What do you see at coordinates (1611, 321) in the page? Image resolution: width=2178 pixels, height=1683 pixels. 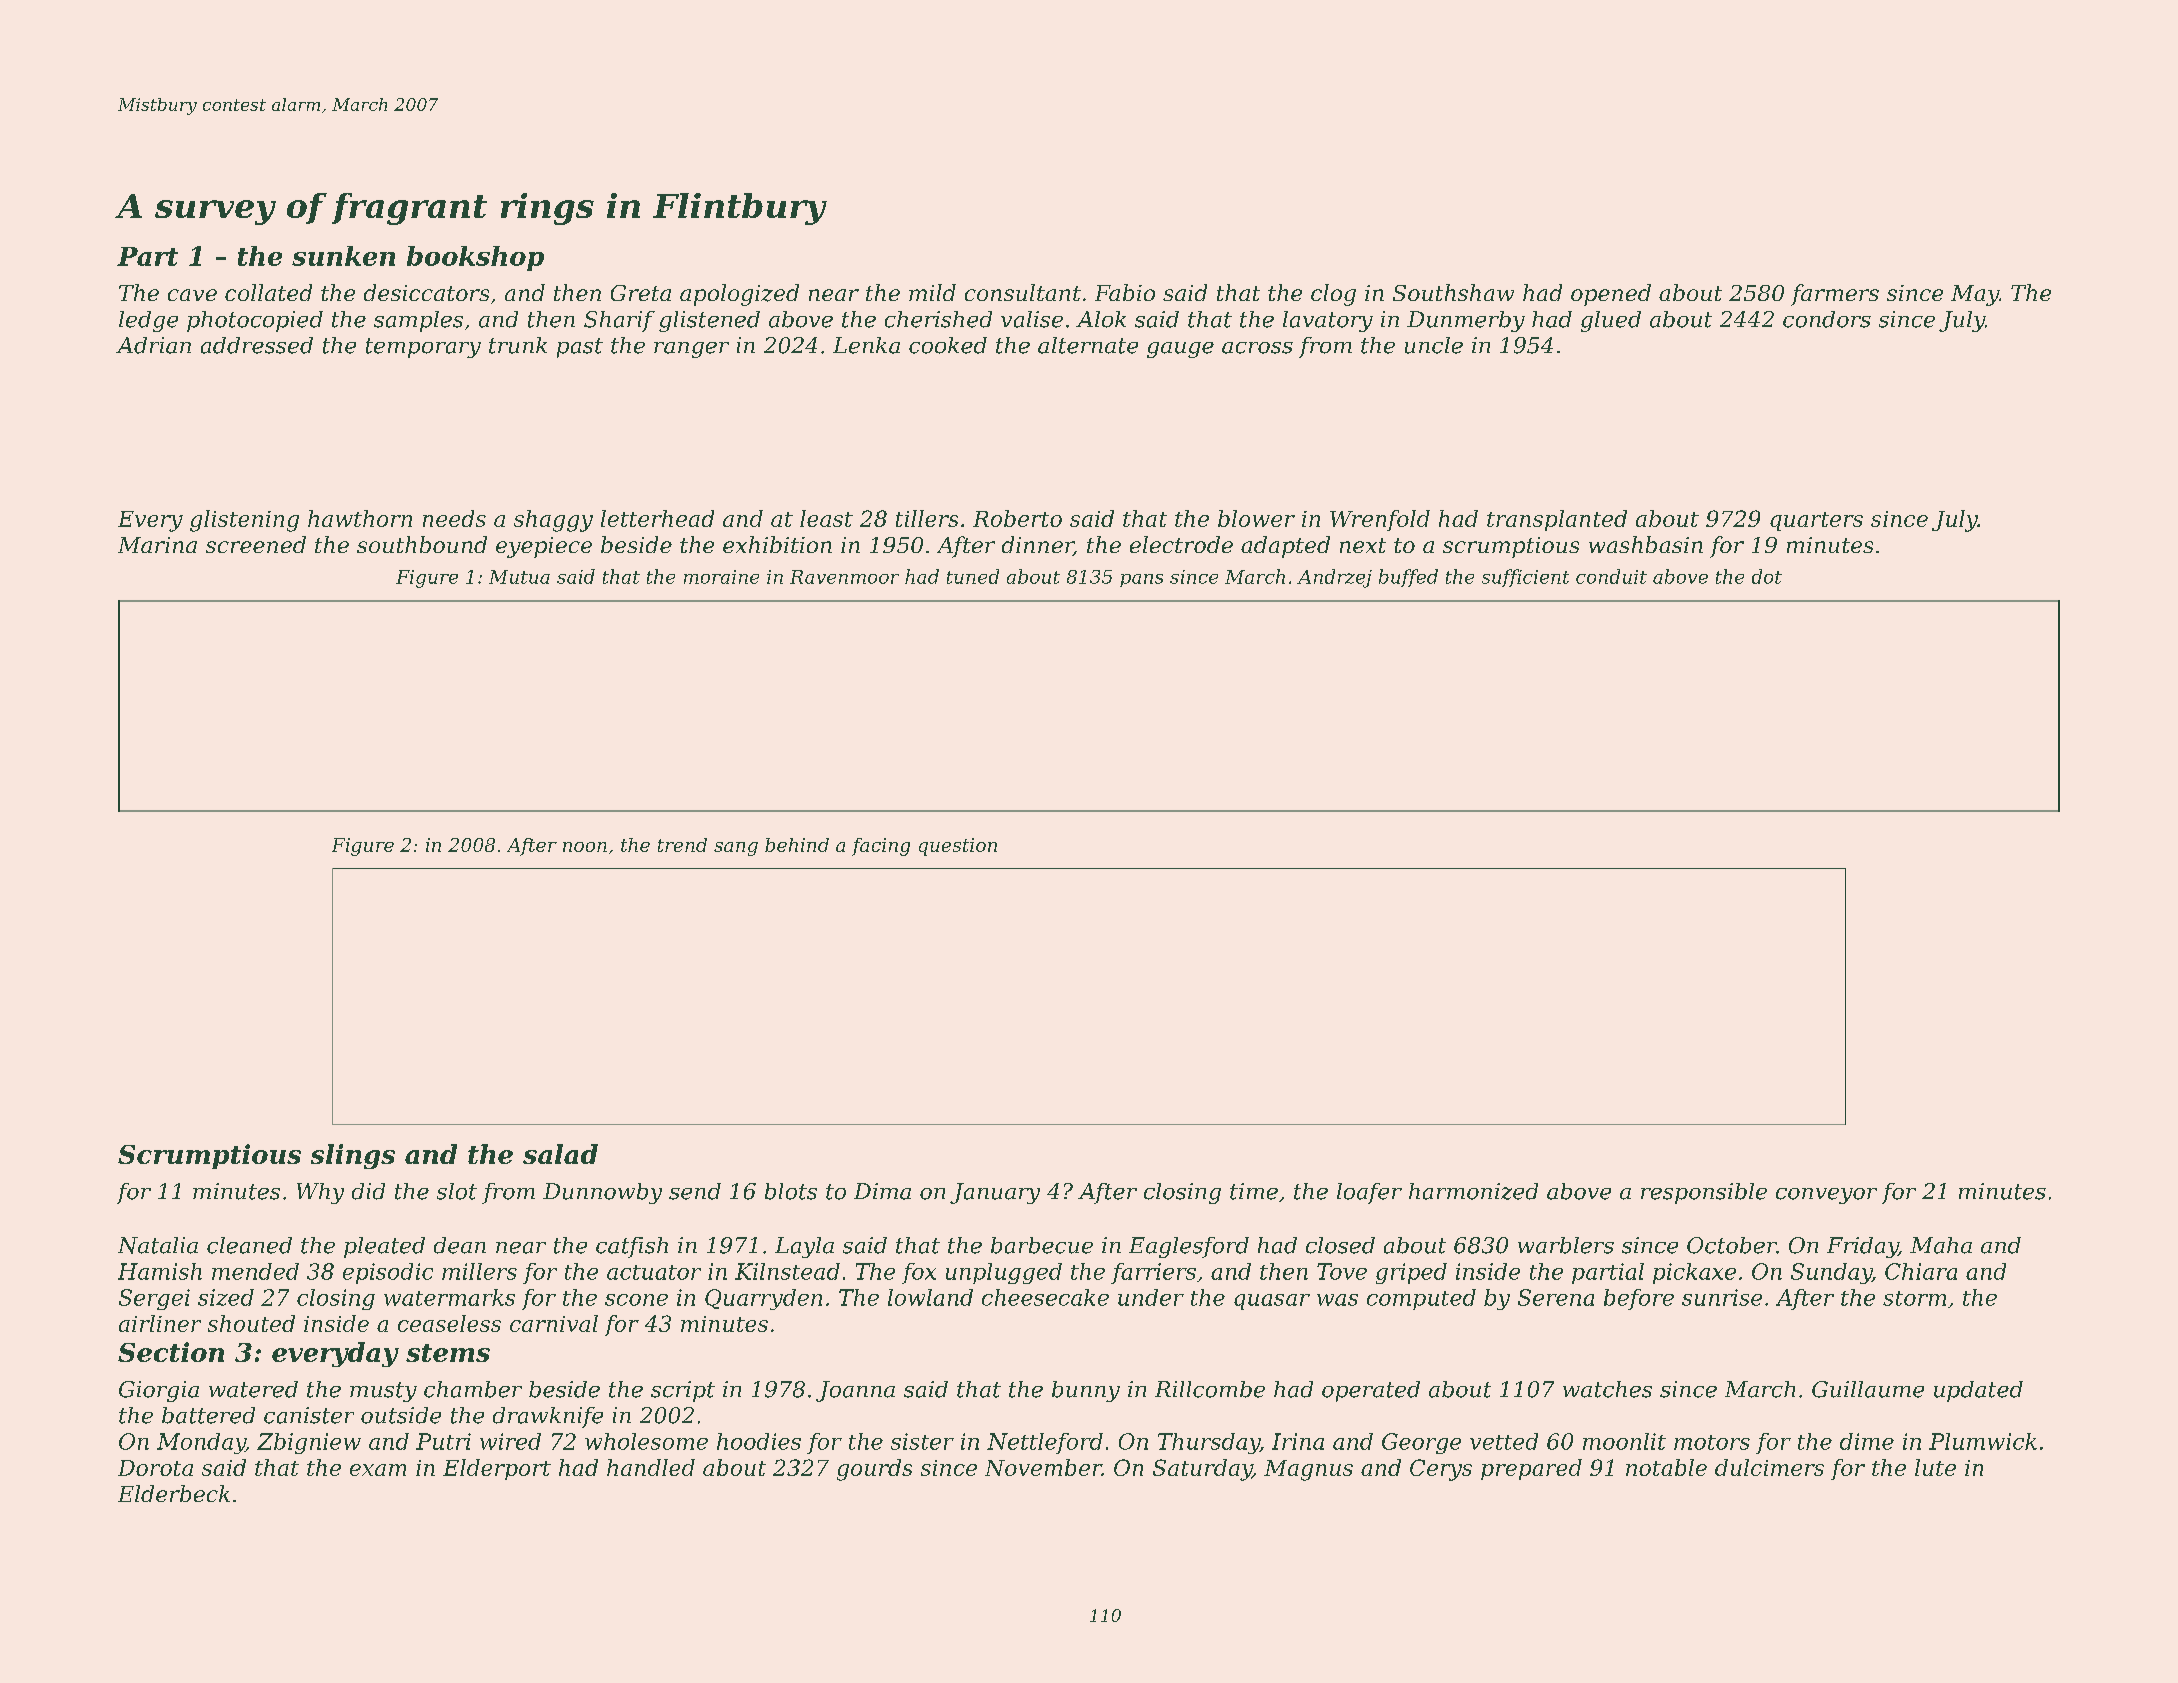 I see `glued` at bounding box center [1611, 321].
